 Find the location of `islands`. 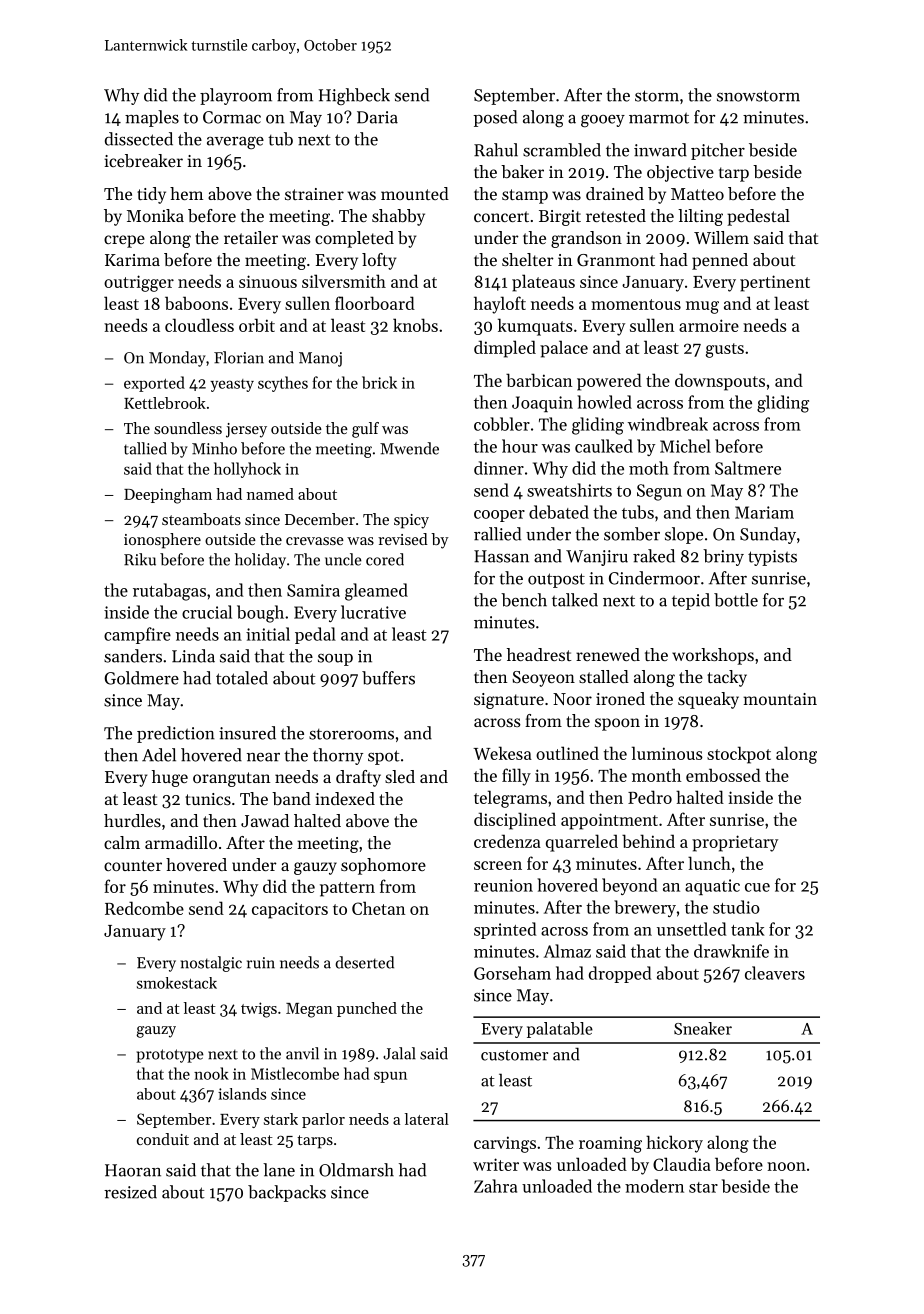

islands is located at coordinates (242, 1094).
